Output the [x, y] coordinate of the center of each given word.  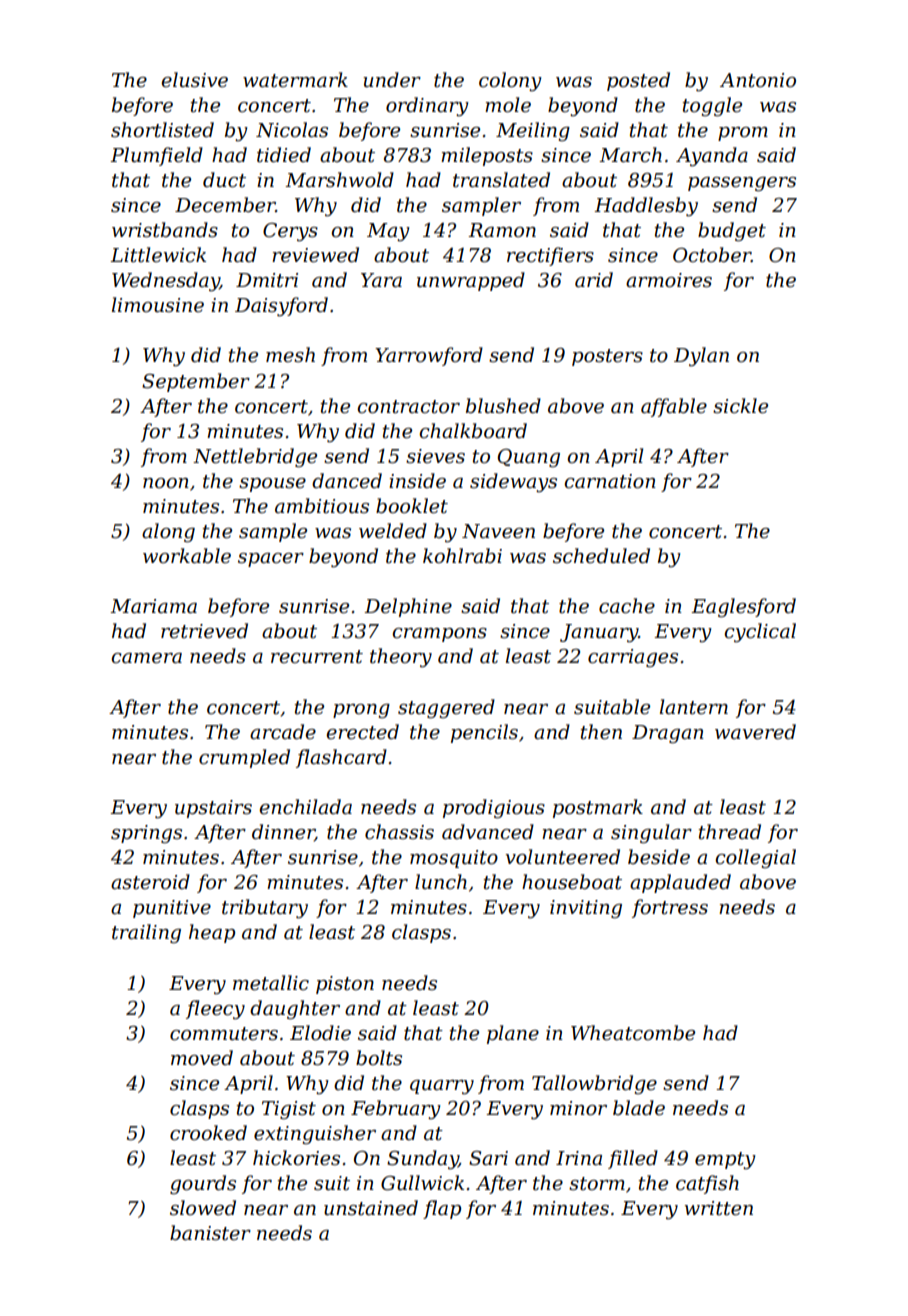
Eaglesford [743, 608]
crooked [208, 1133]
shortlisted [162, 130]
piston [345, 985]
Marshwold [339, 180]
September [196, 382]
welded [393, 531]
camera [146, 658]
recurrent [317, 657]
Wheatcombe [633, 1033]
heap [212, 933]
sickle [740, 406]
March [630, 155]
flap [442, 1209]
